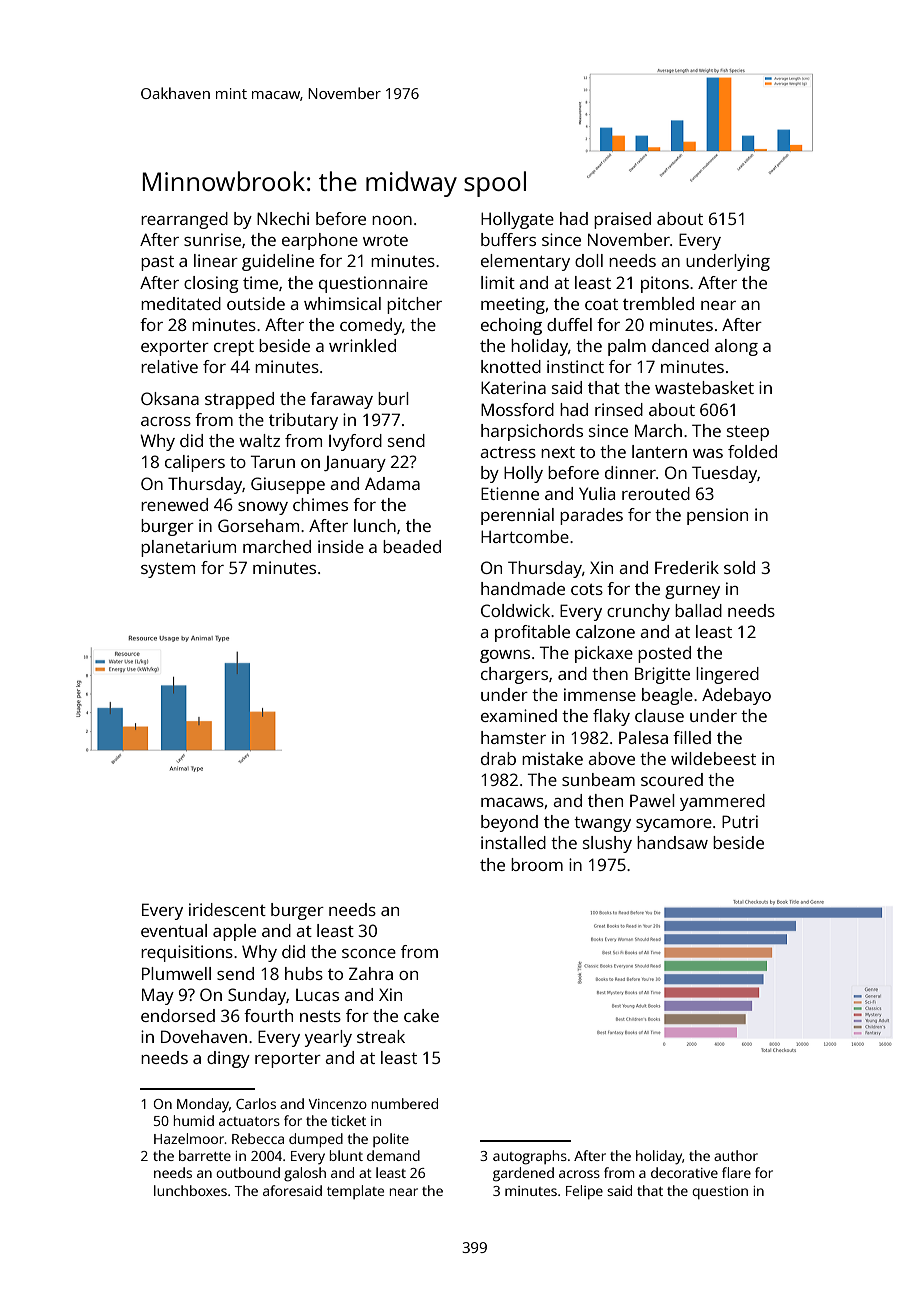 This page has width=924, height=1311. Describe the element at coordinates (739, 567) in the page. I see `sold` at that location.
